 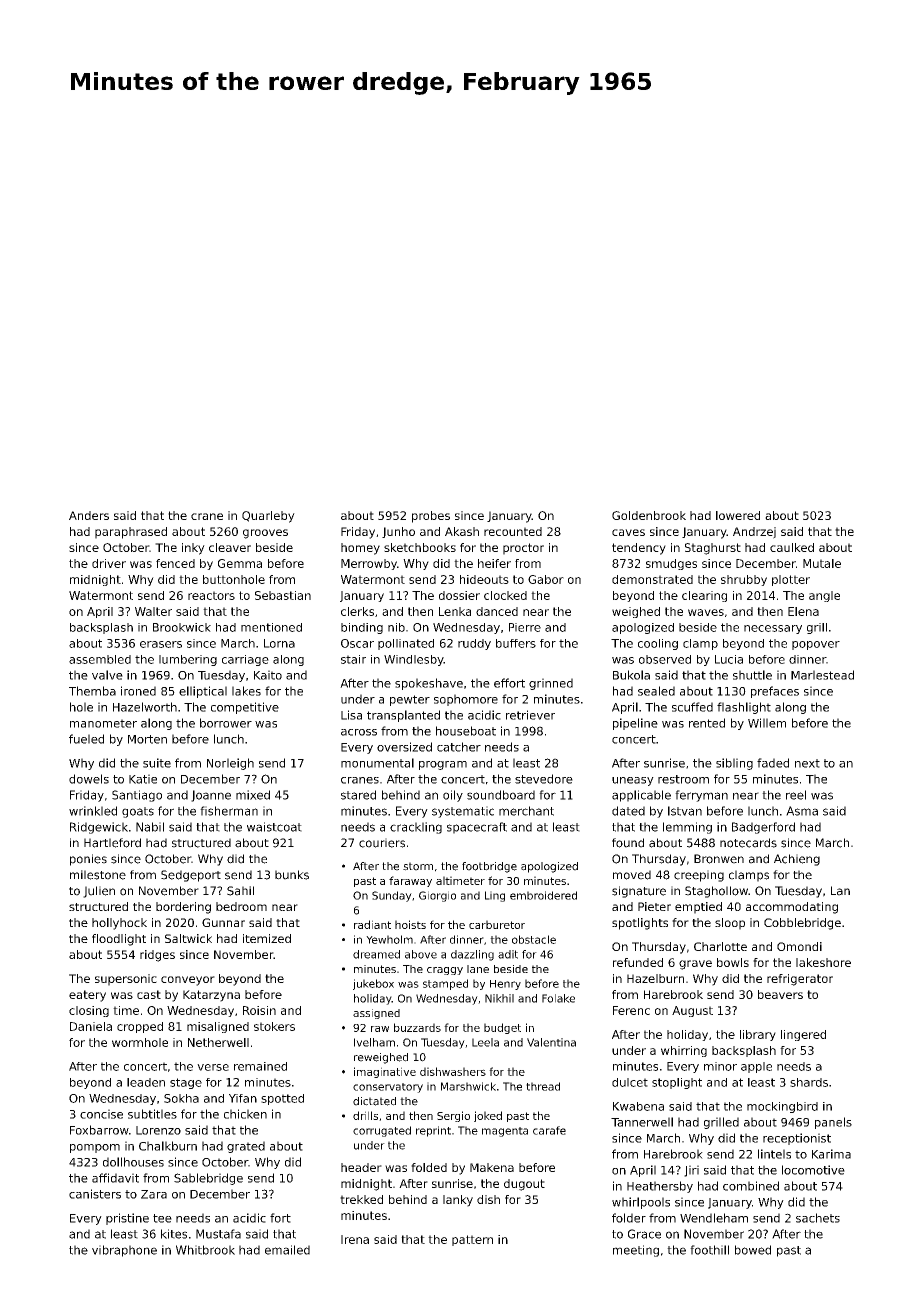 What do you see at coordinates (98, 875) in the document?
I see `milestone` at bounding box center [98, 875].
